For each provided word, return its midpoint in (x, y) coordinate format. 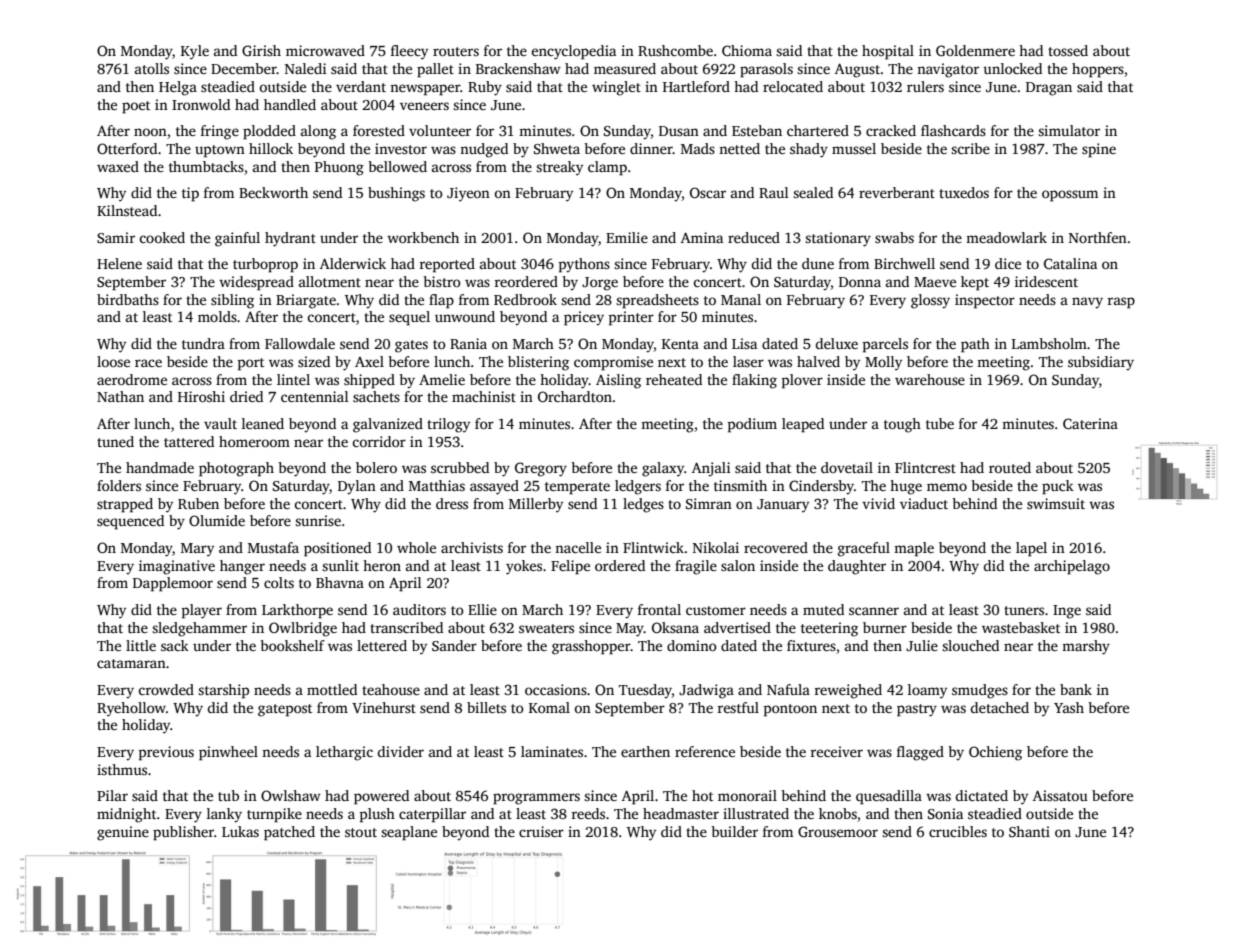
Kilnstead (127, 210)
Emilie (627, 237)
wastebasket (1021, 627)
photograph (236, 469)
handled (290, 104)
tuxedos (964, 192)
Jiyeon (468, 194)
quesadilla (889, 797)
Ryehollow (131, 709)
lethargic (344, 753)
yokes (524, 567)
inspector (985, 301)
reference (705, 751)
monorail (747, 795)
